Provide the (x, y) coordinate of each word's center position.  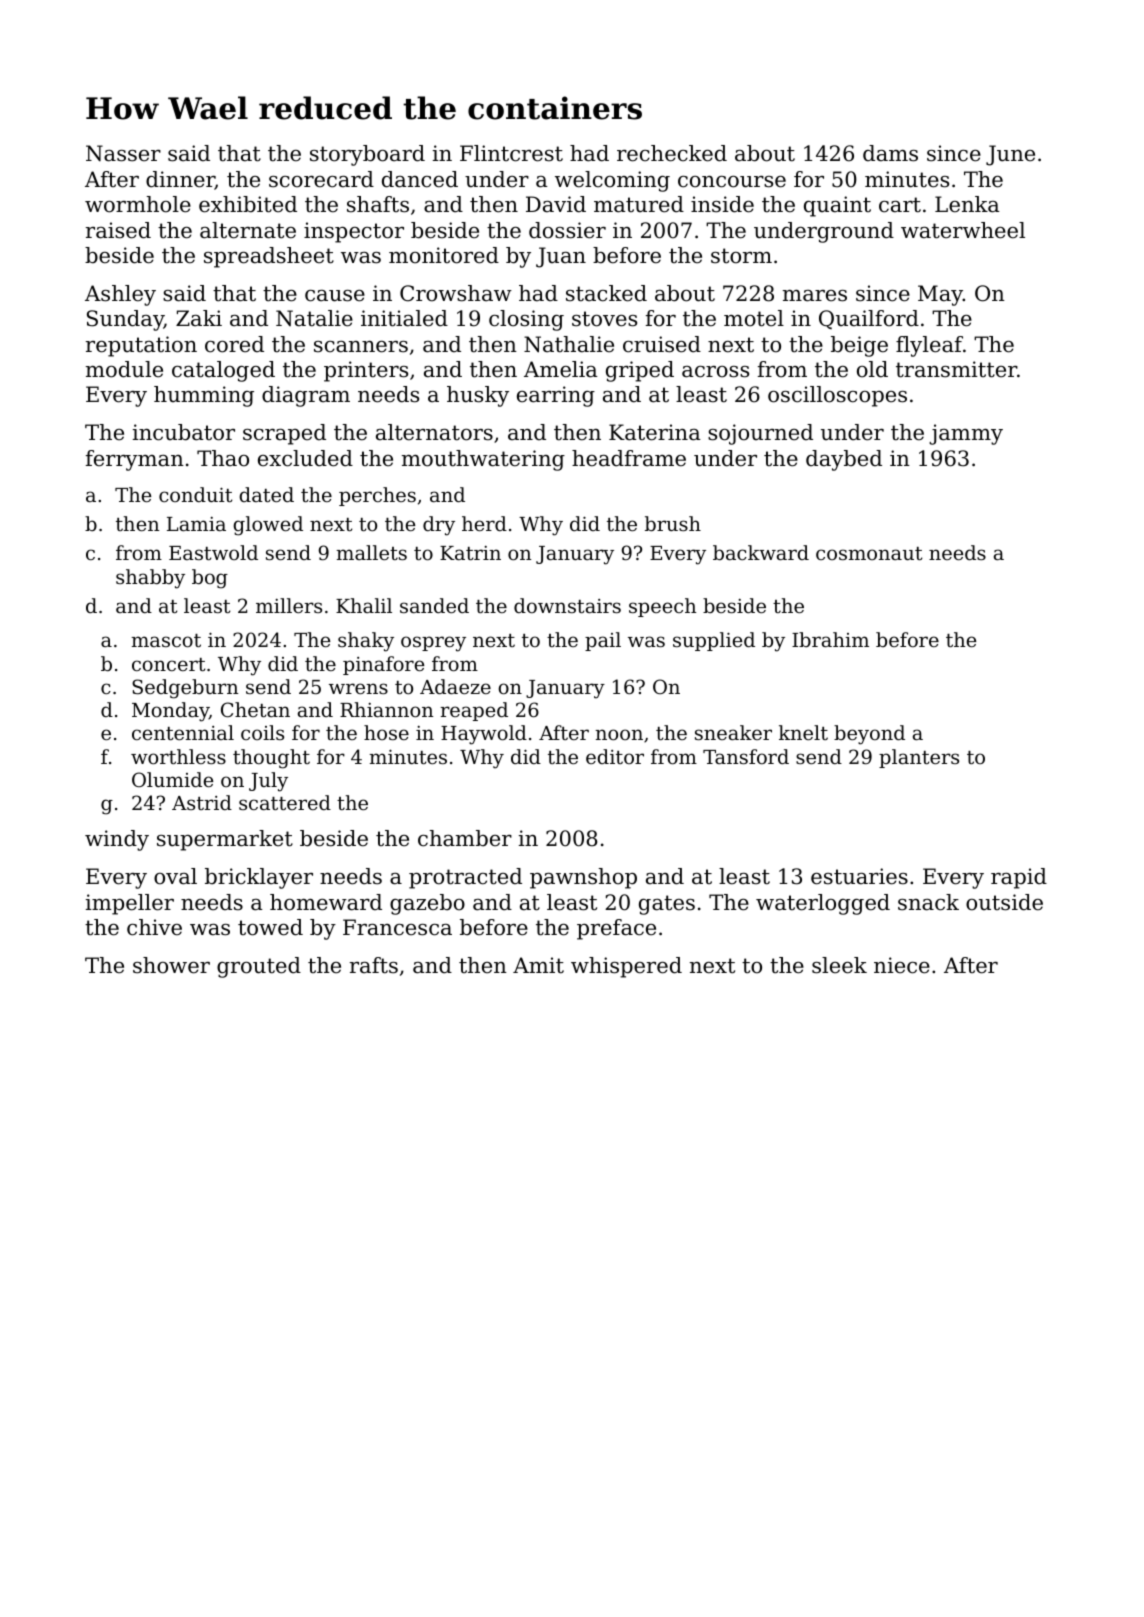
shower (171, 965)
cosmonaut (869, 553)
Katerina (655, 432)
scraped (284, 434)
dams (890, 153)
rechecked (672, 153)
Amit (538, 965)
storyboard (367, 155)
